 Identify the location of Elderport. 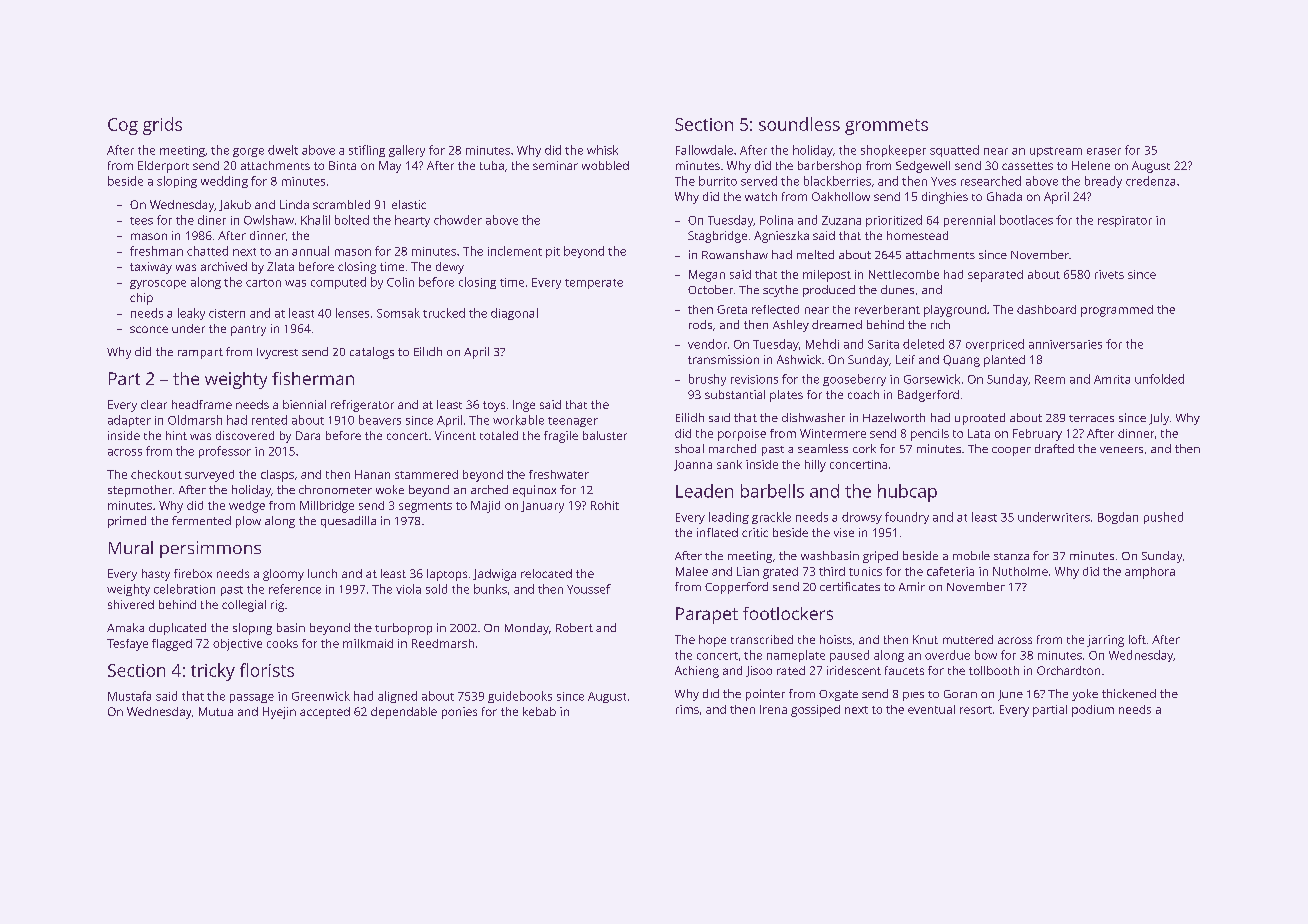
(163, 167).
